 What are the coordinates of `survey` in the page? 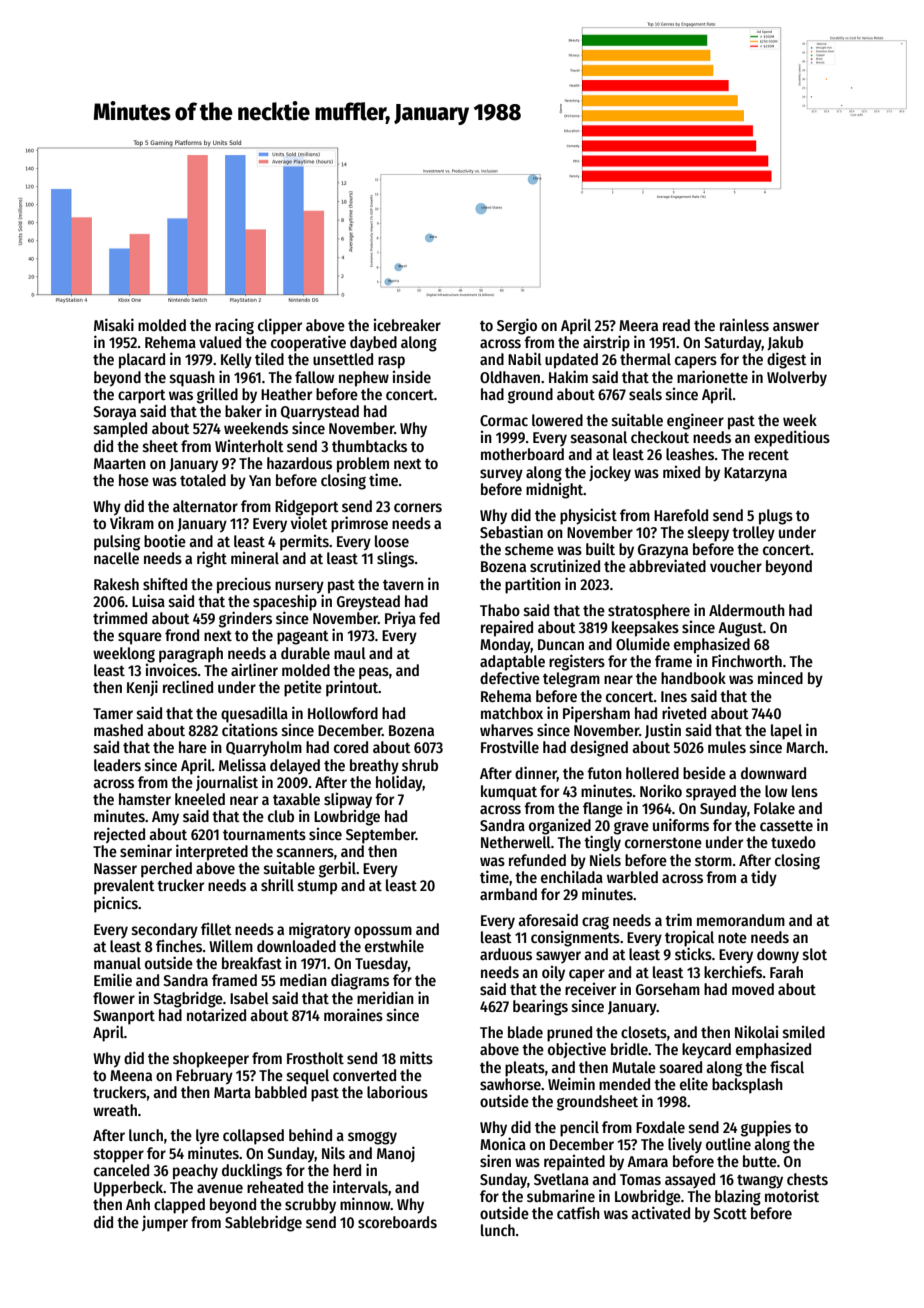 It's located at (501, 475).
